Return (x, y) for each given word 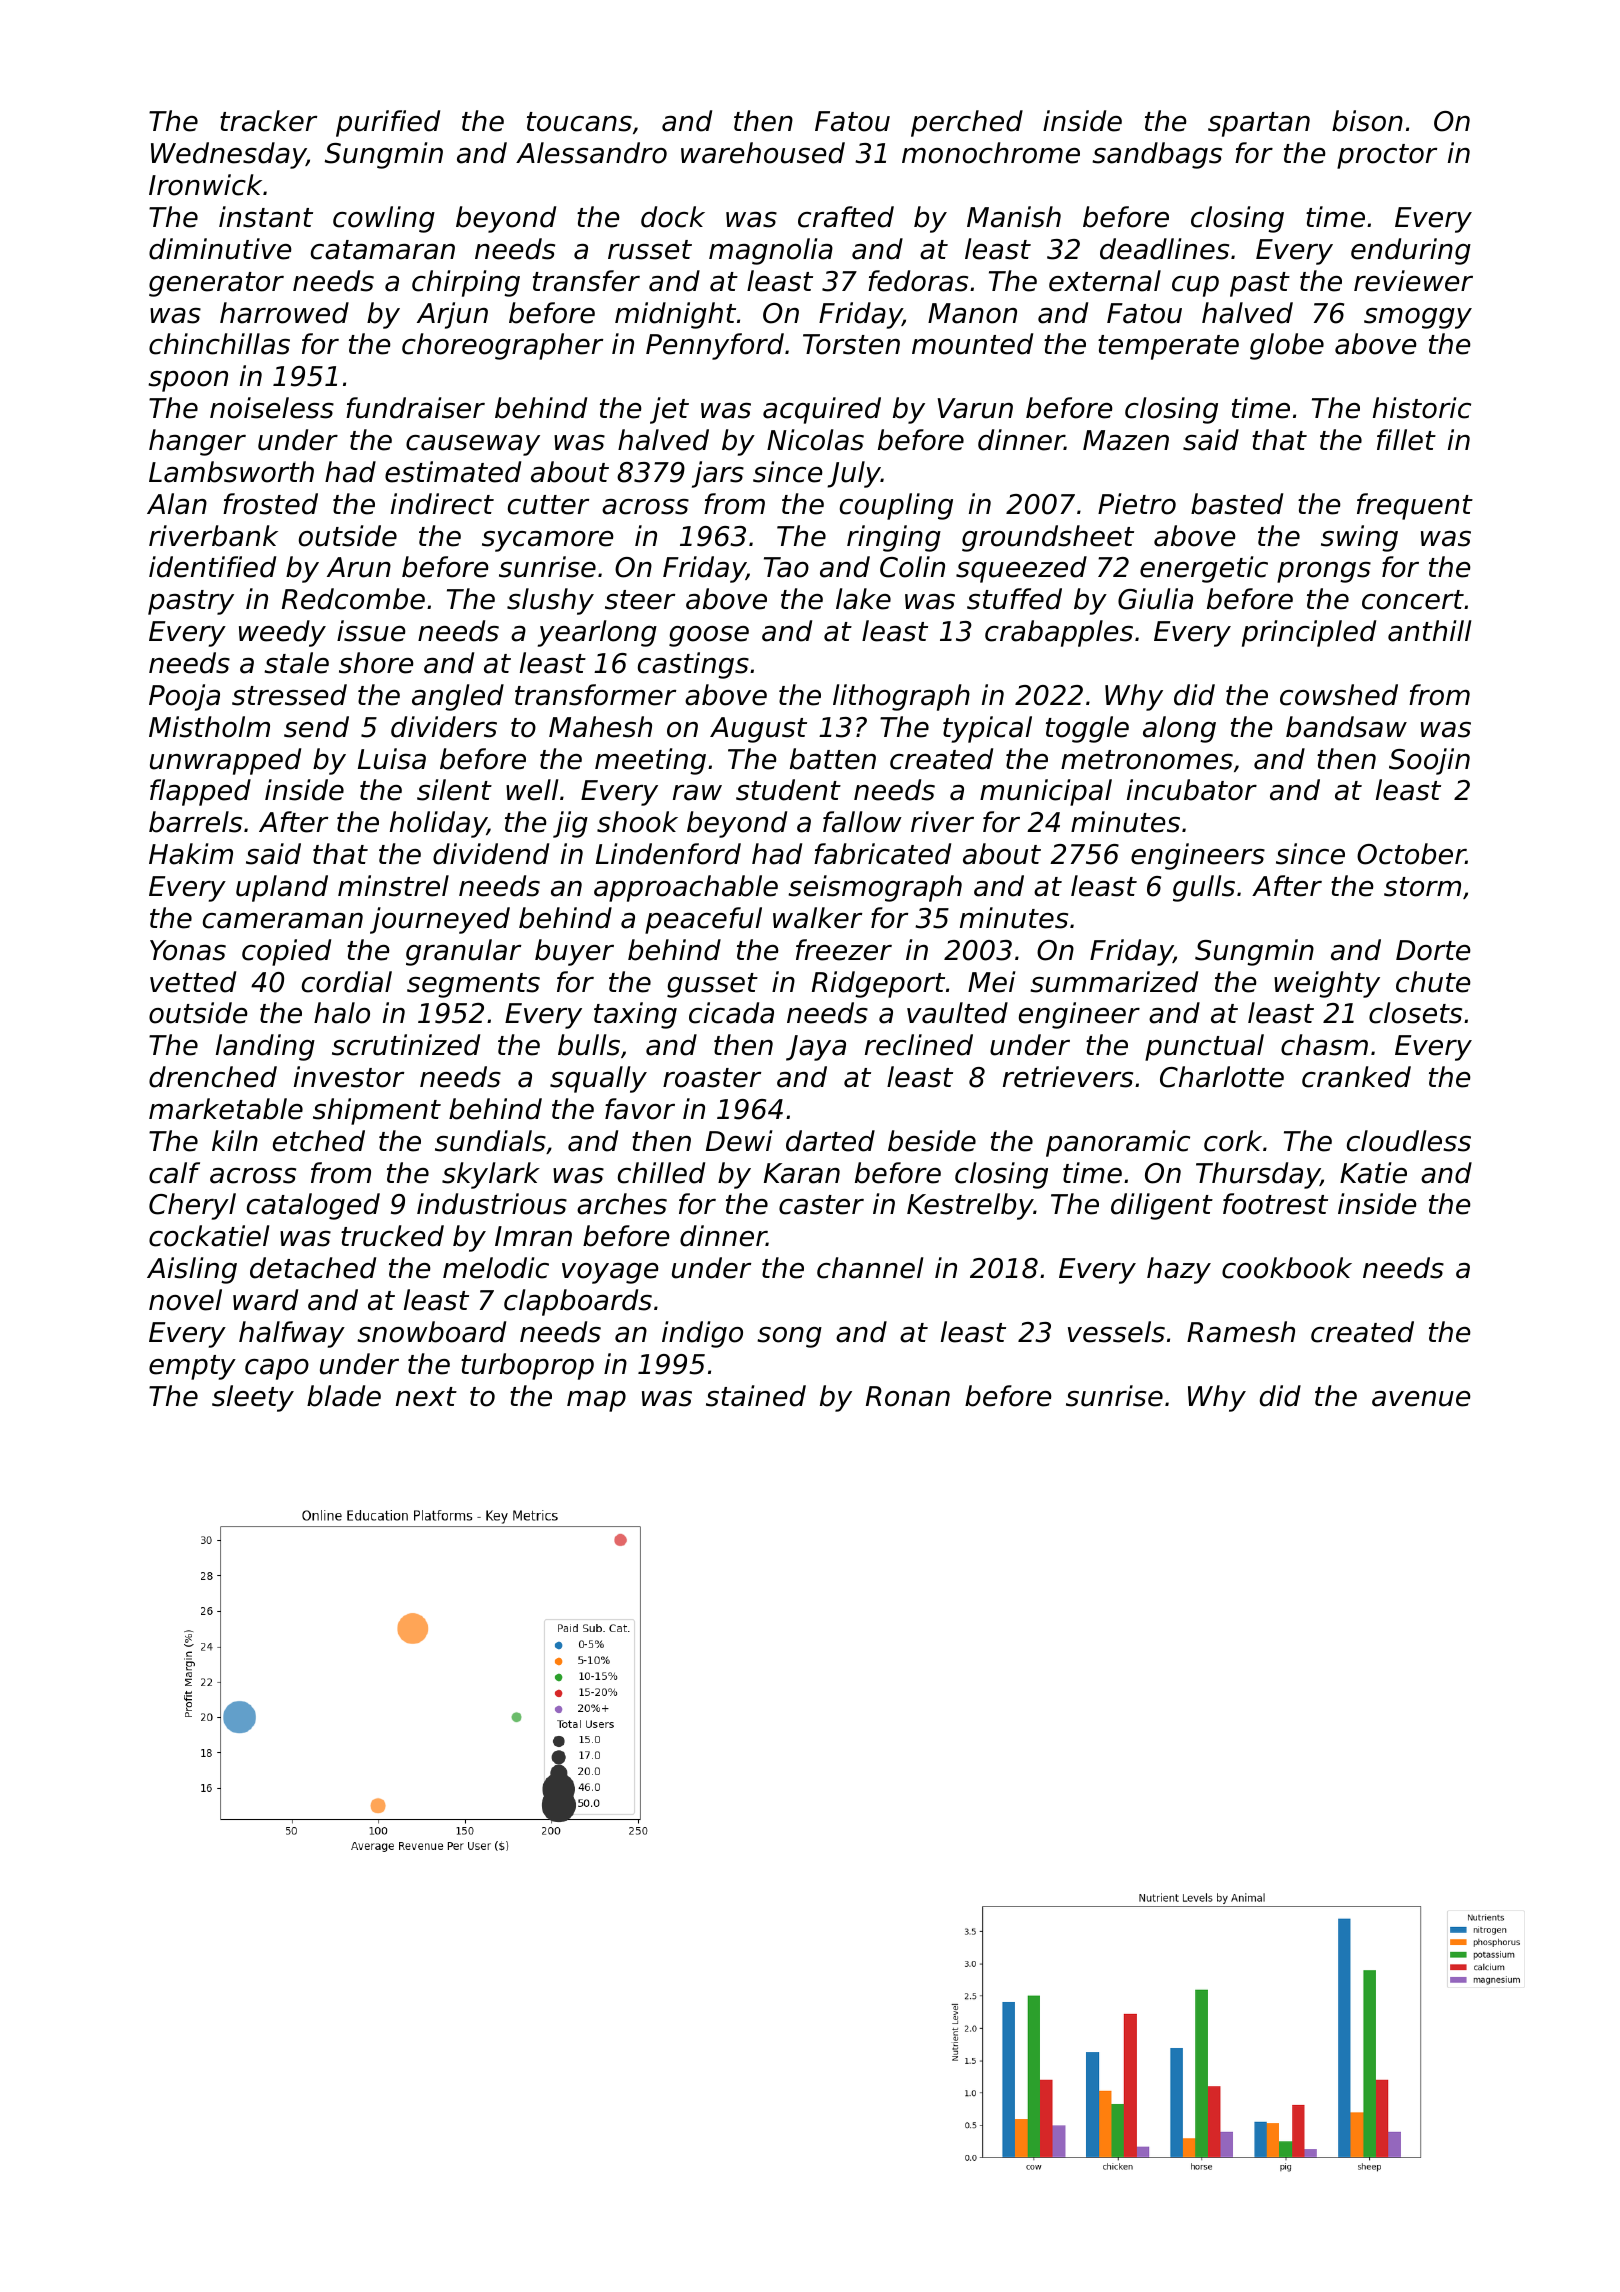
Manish (1014, 217)
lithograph (901, 697)
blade (344, 1396)
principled (1309, 633)
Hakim (191, 854)
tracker (268, 121)
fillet (1406, 440)
